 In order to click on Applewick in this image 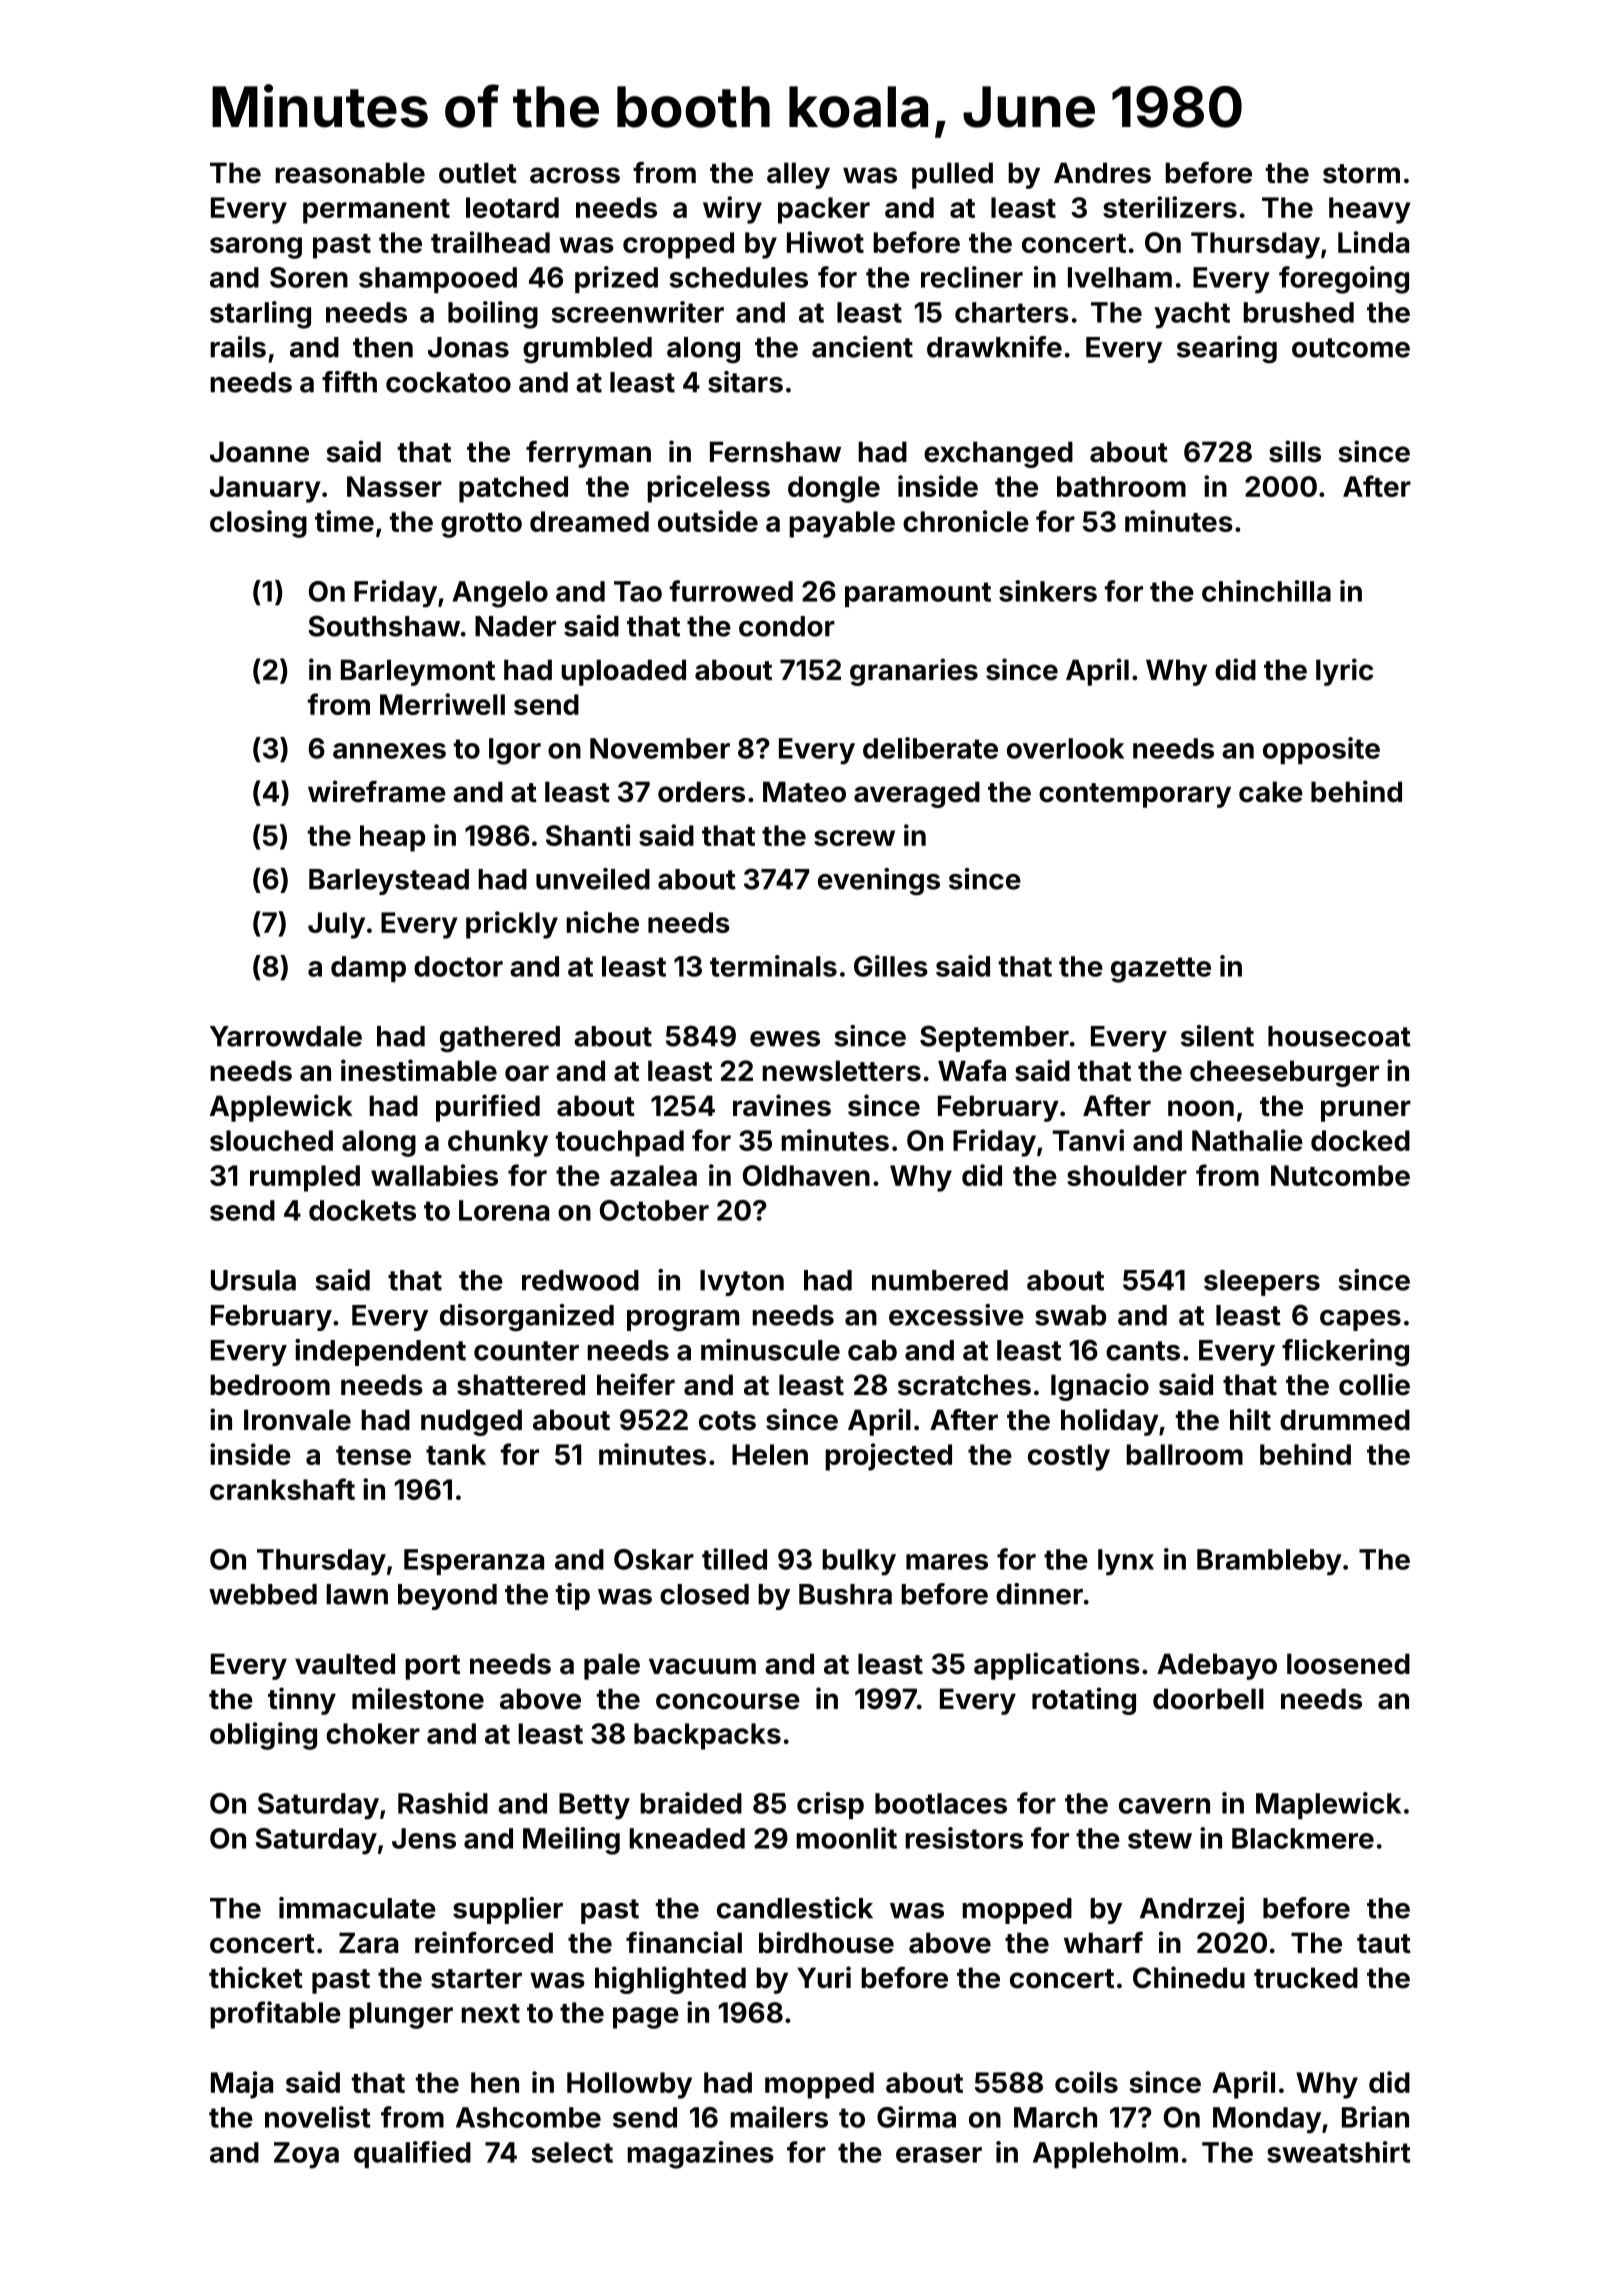, I will do `click(281, 1108)`.
